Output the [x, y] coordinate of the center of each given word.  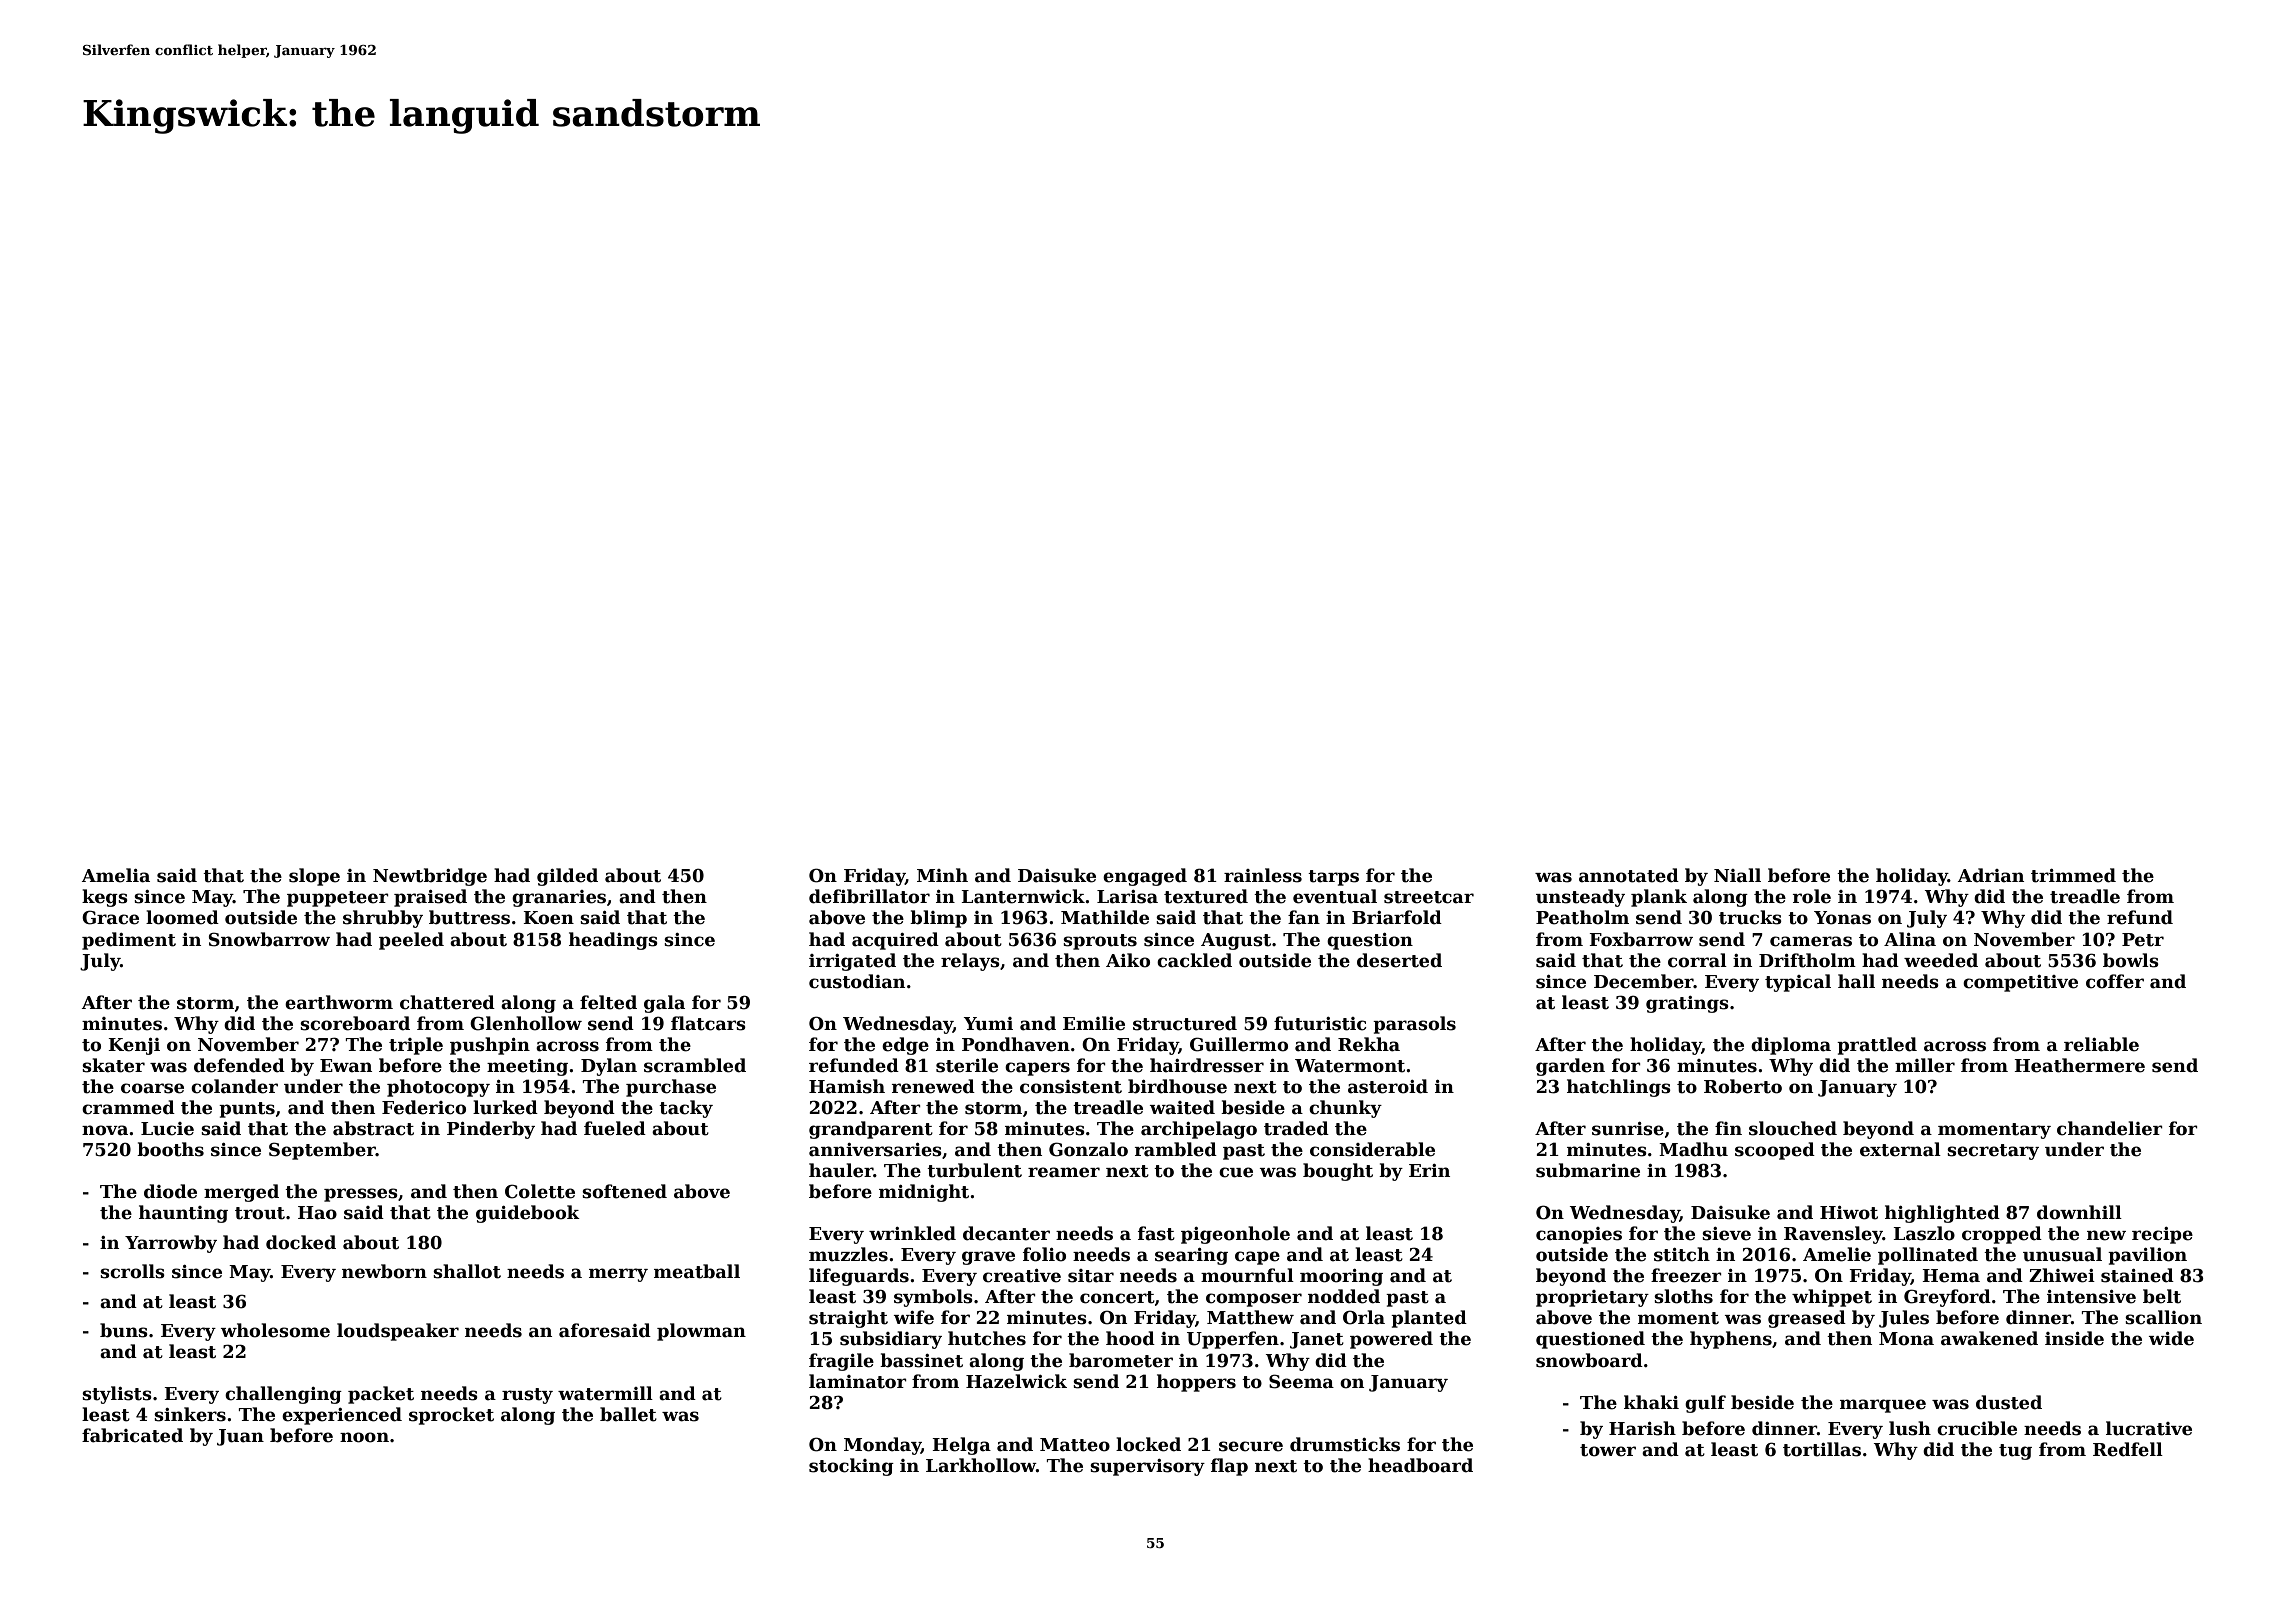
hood [1130, 1338]
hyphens [1731, 1340]
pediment [129, 941]
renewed [933, 1086]
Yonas [1842, 918]
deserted [1399, 960]
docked [301, 1242]
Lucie [167, 1129]
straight [848, 1319]
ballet [628, 1414]
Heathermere [2079, 1065]
